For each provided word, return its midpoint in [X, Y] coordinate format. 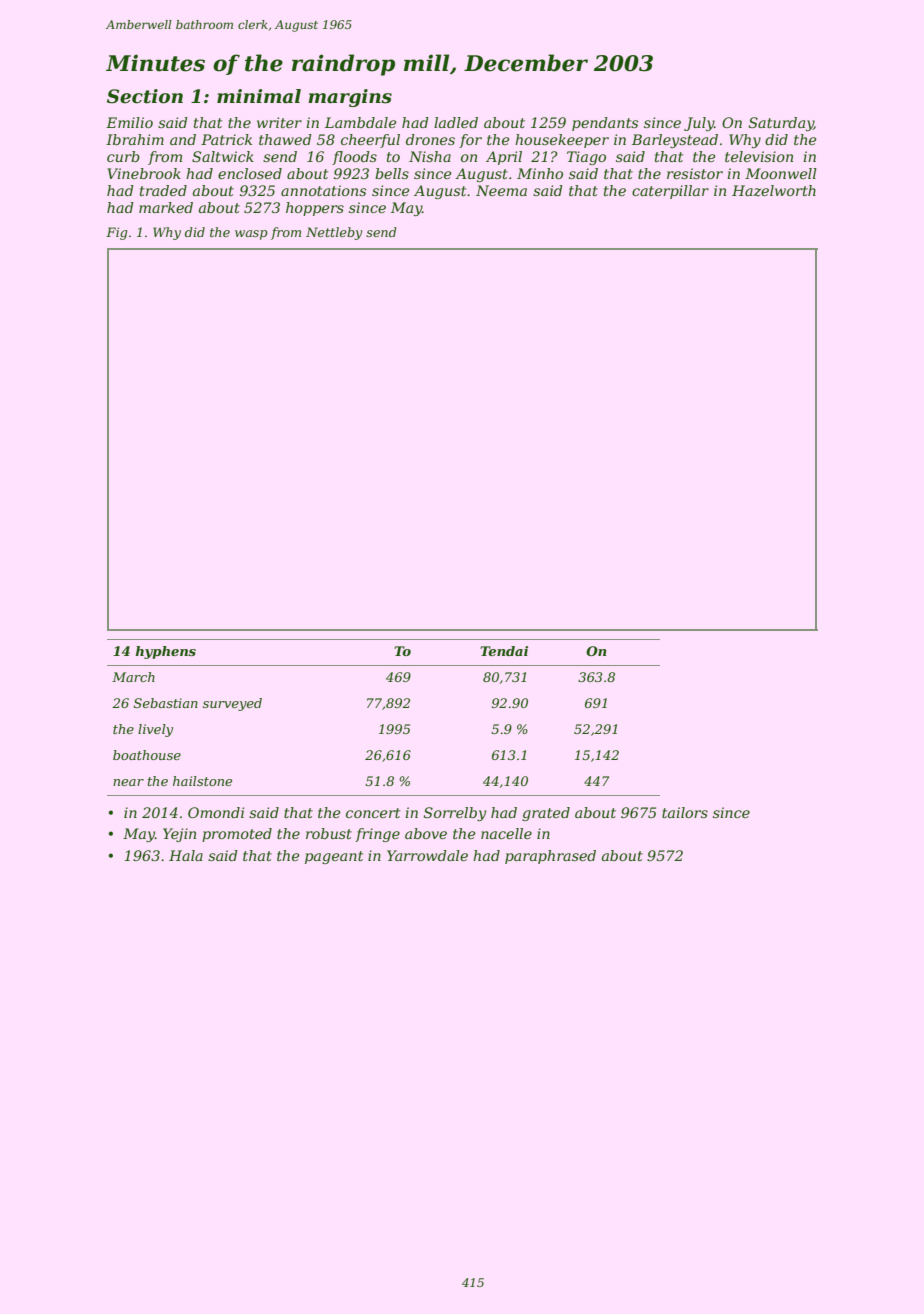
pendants [605, 124]
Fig [116, 233]
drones [430, 139]
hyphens [166, 652]
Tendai [504, 651]
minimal [259, 96]
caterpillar [670, 192]
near [128, 782]
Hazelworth [774, 191]
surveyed [232, 704]
